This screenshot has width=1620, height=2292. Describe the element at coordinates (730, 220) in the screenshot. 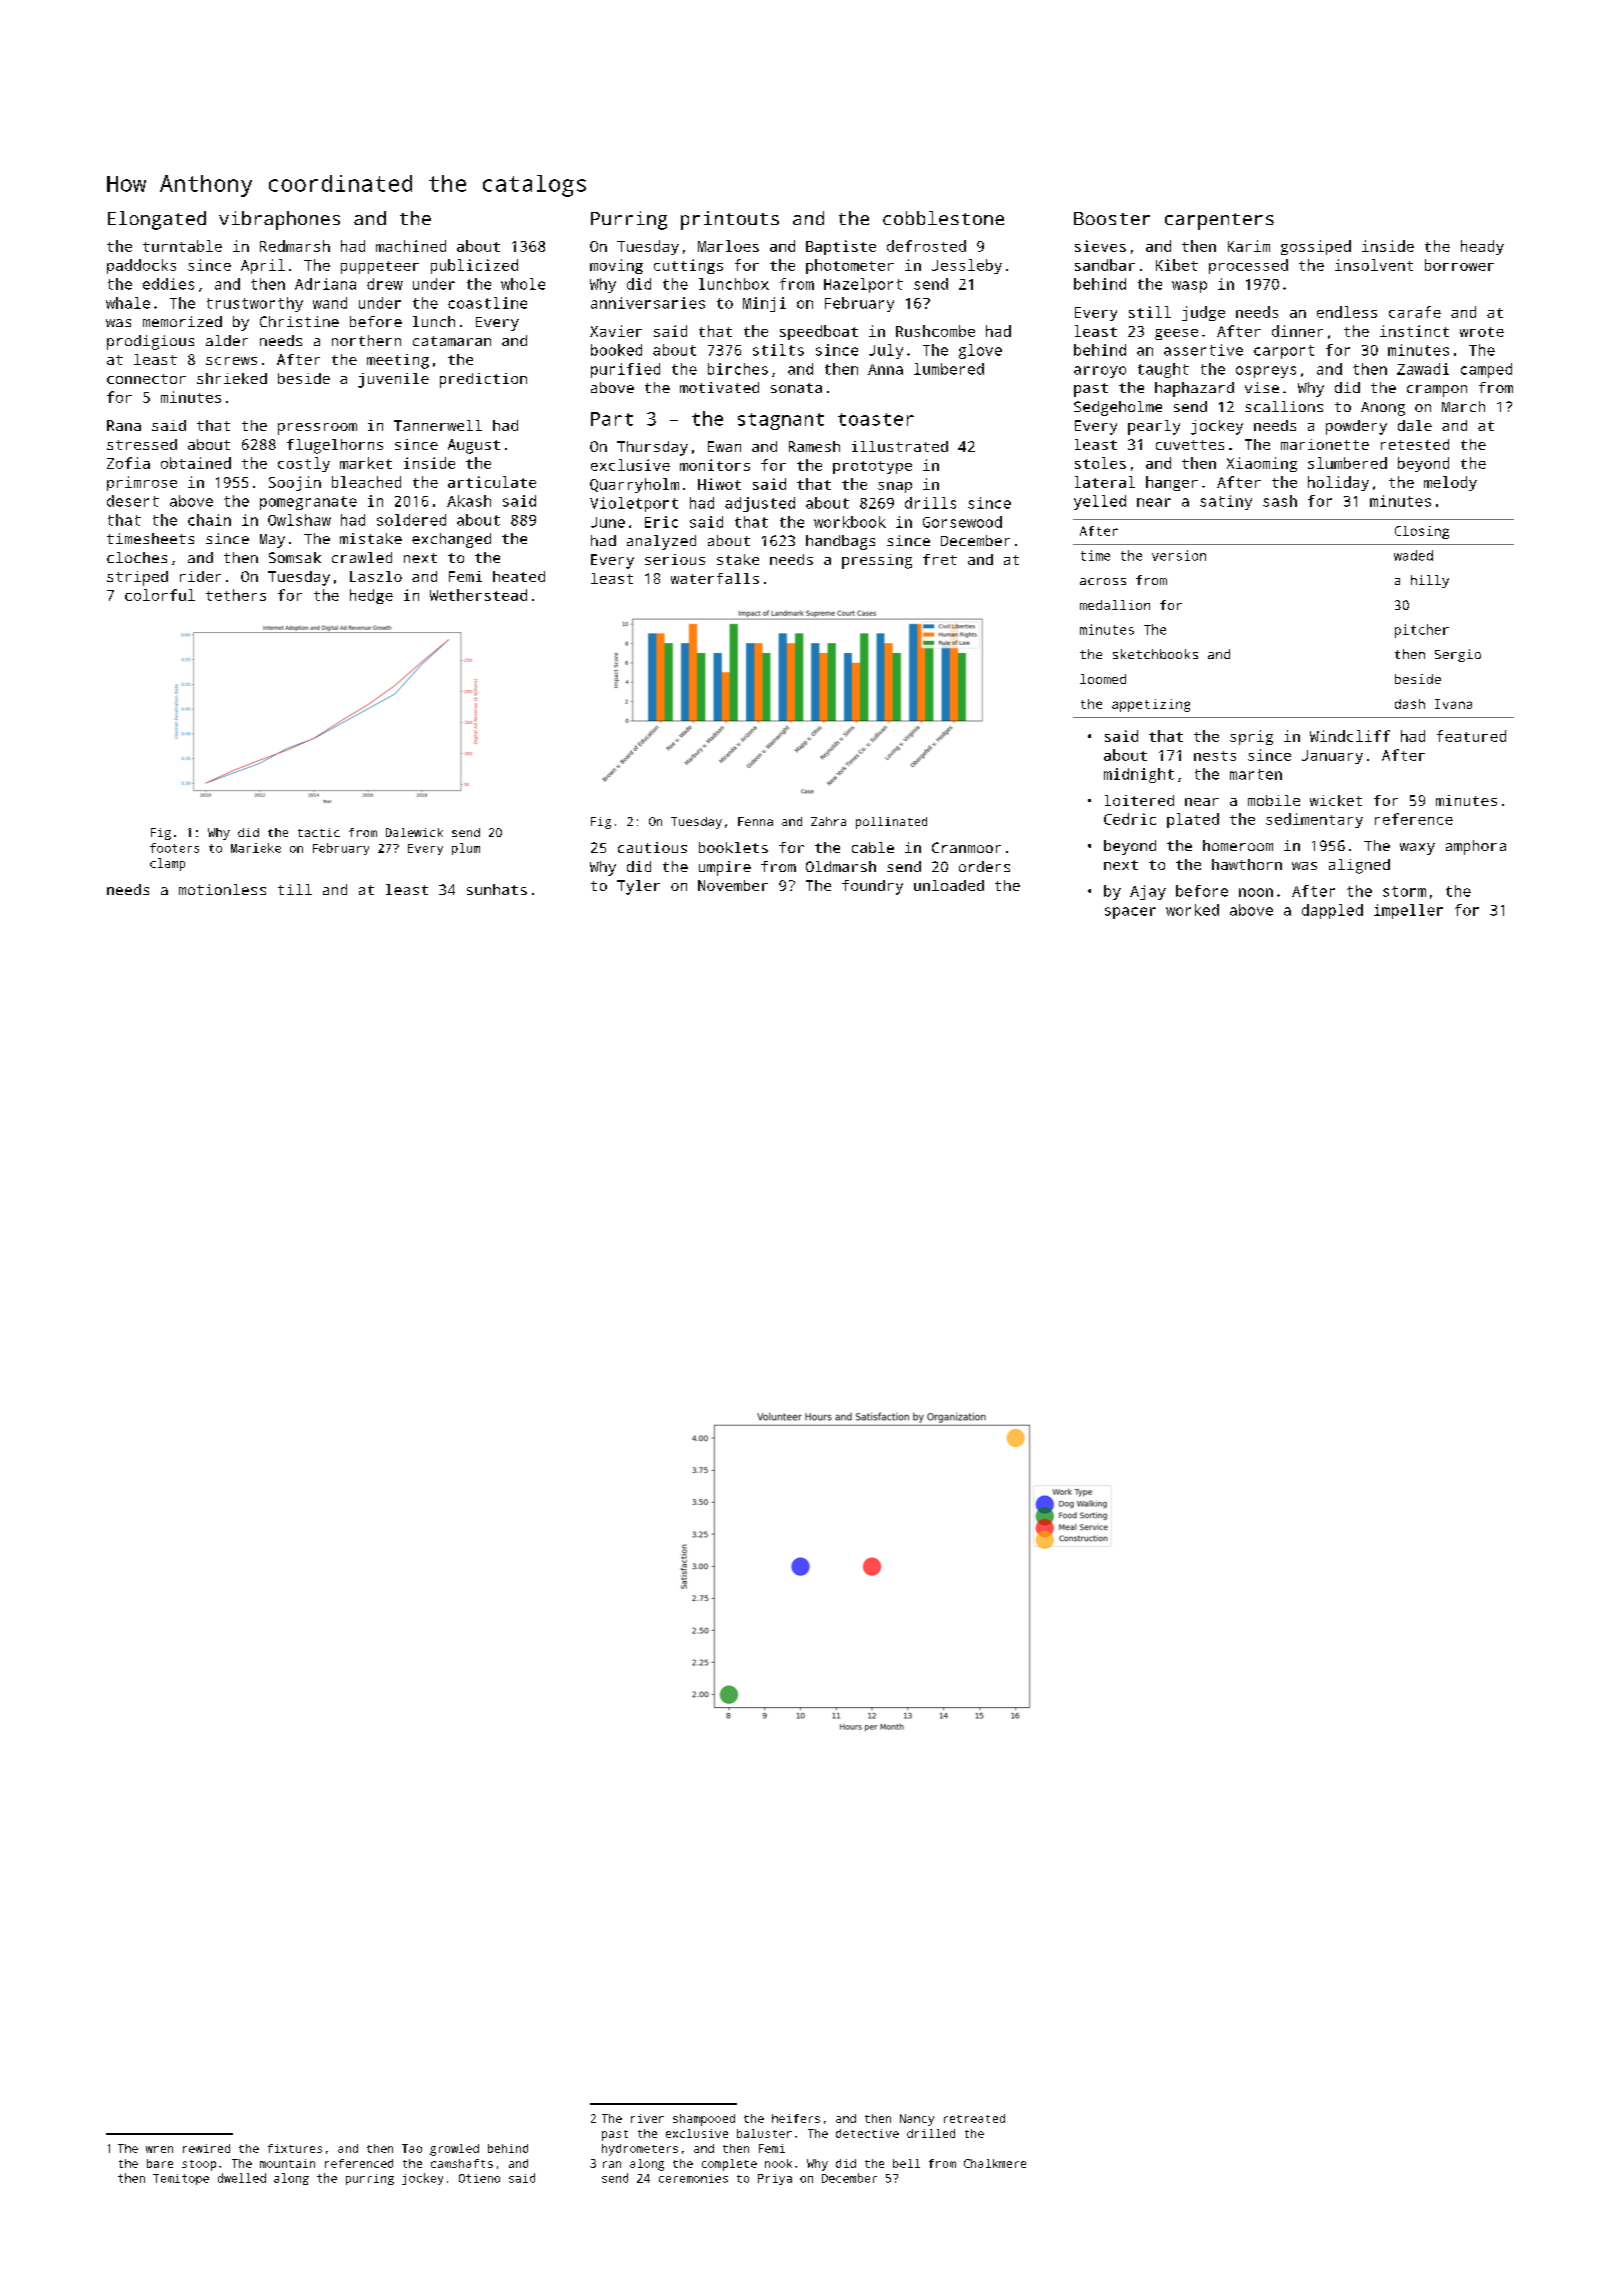

I see `printouts` at that location.
